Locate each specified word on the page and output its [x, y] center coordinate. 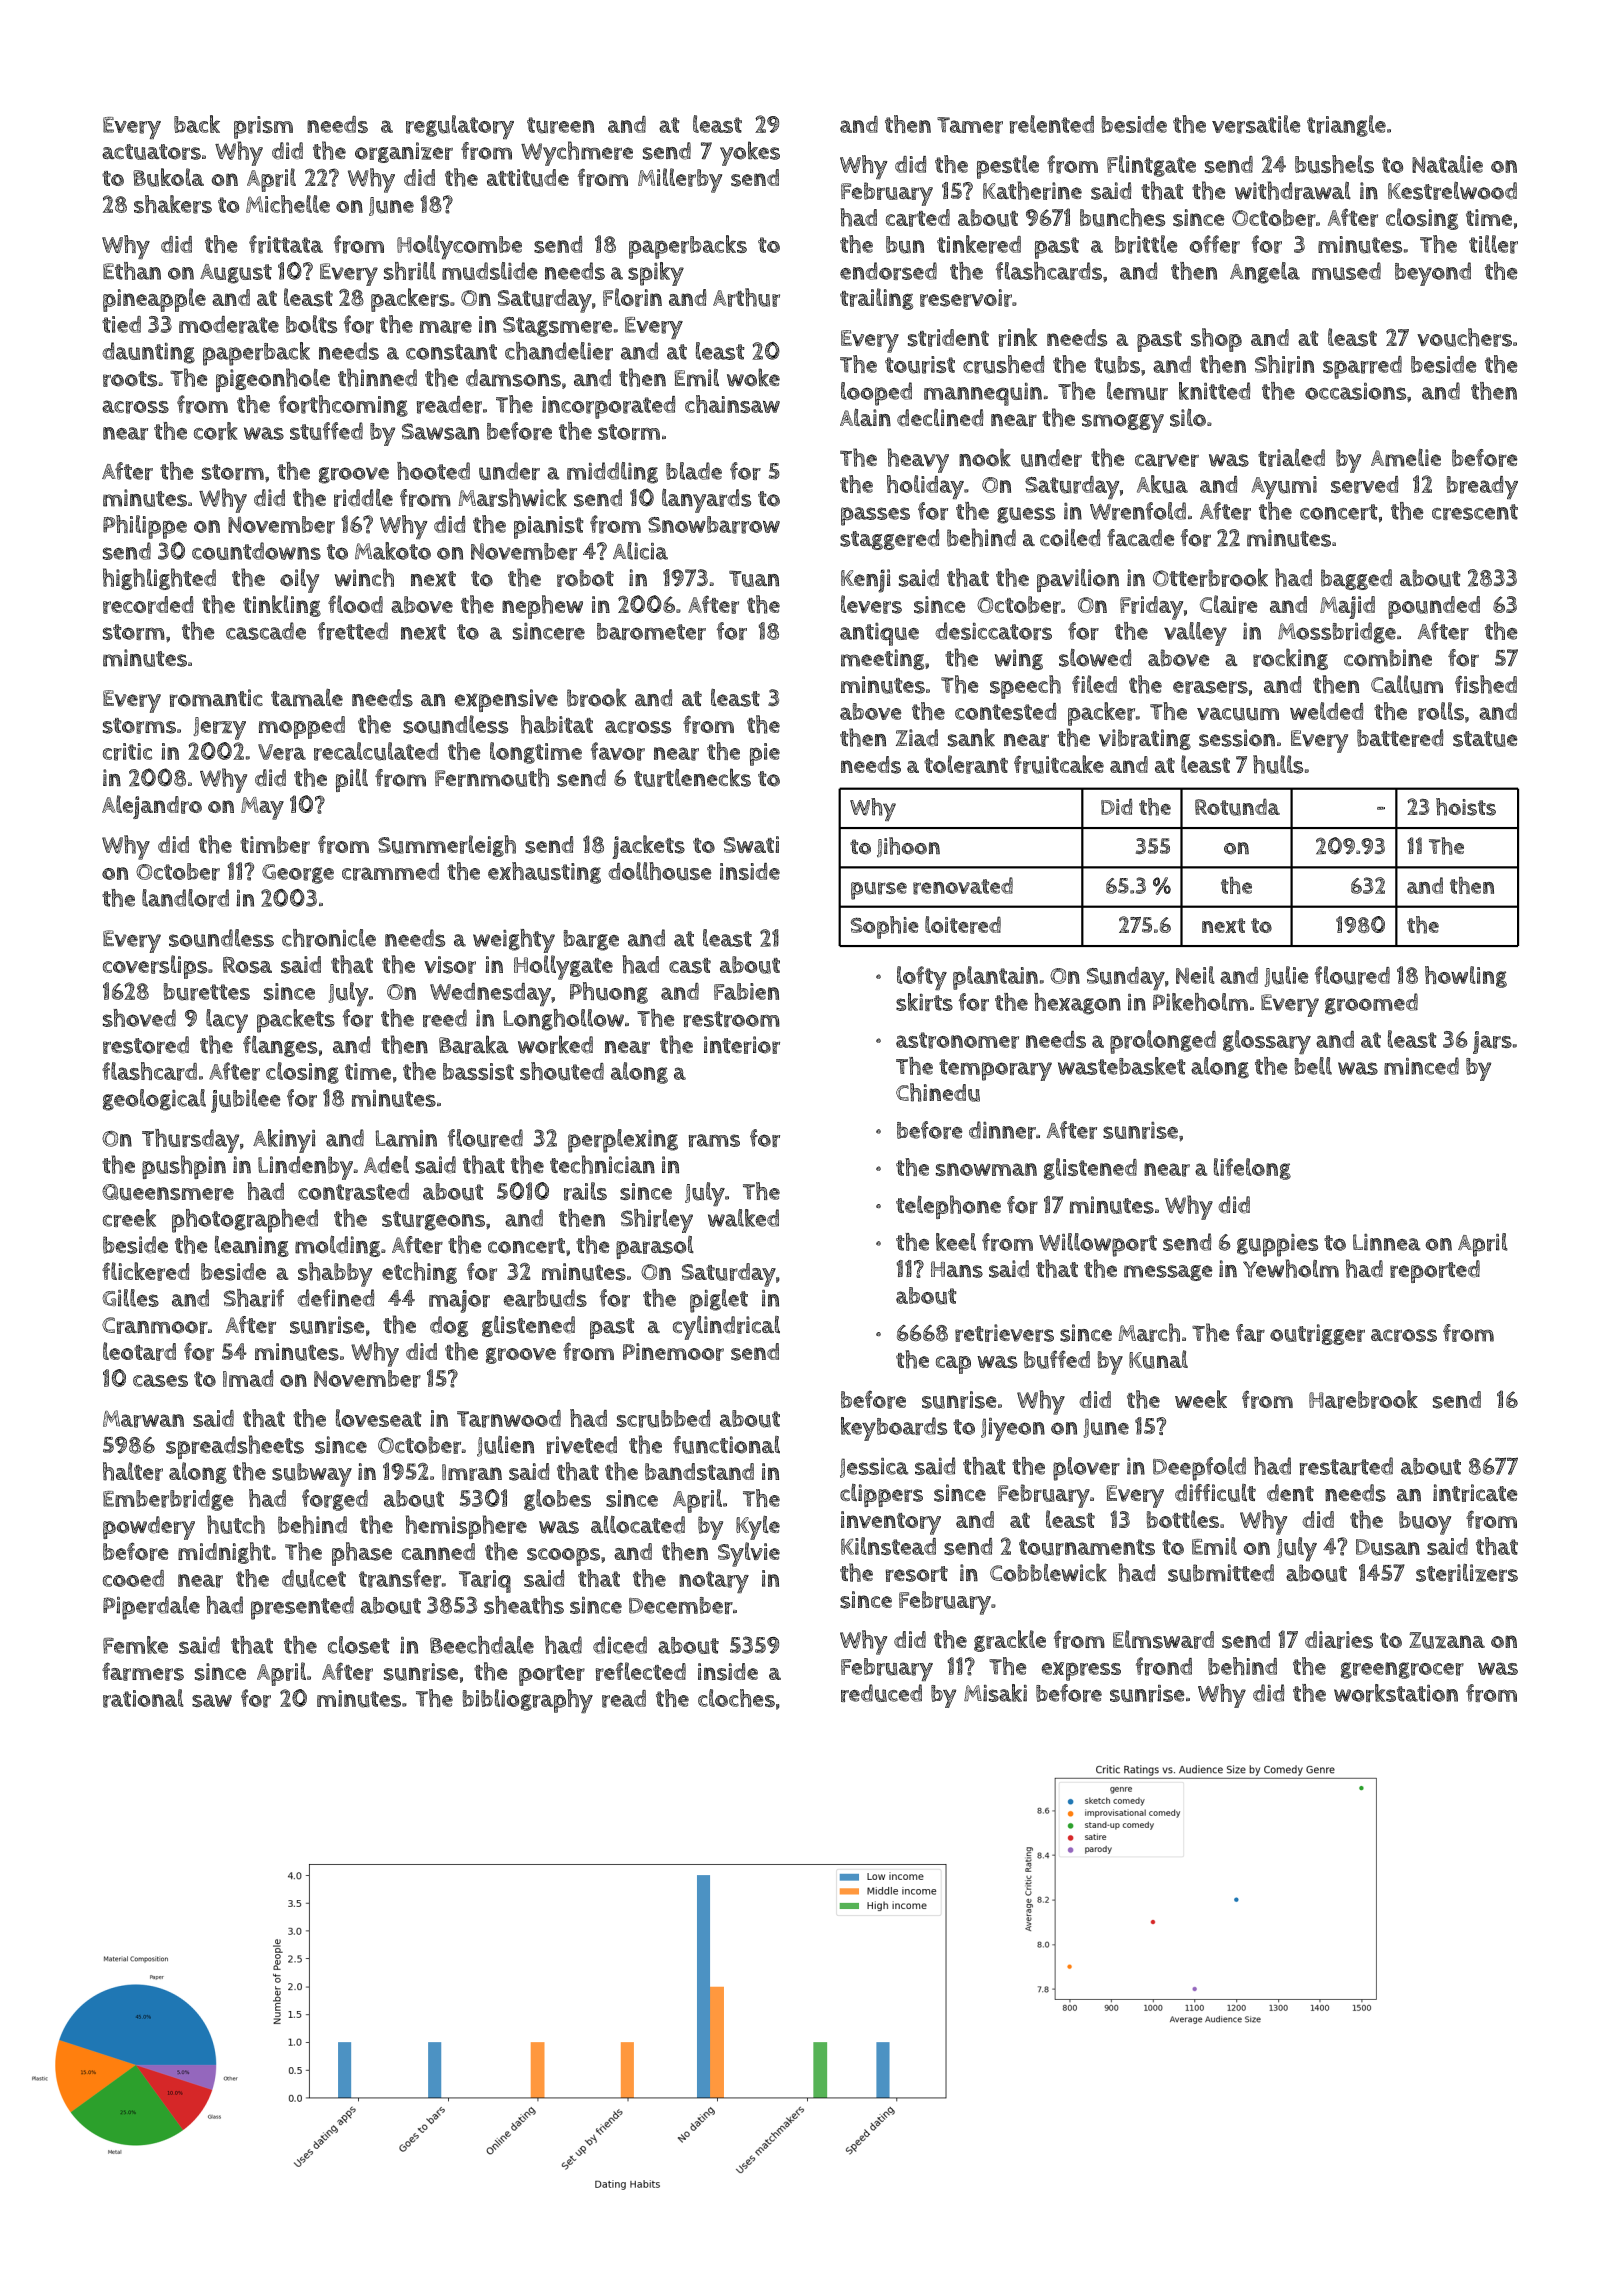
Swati [751, 844]
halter [133, 1471]
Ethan [132, 271]
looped [876, 394]
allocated [638, 1525]
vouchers [1464, 337]
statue [1485, 739]
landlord [185, 898]
